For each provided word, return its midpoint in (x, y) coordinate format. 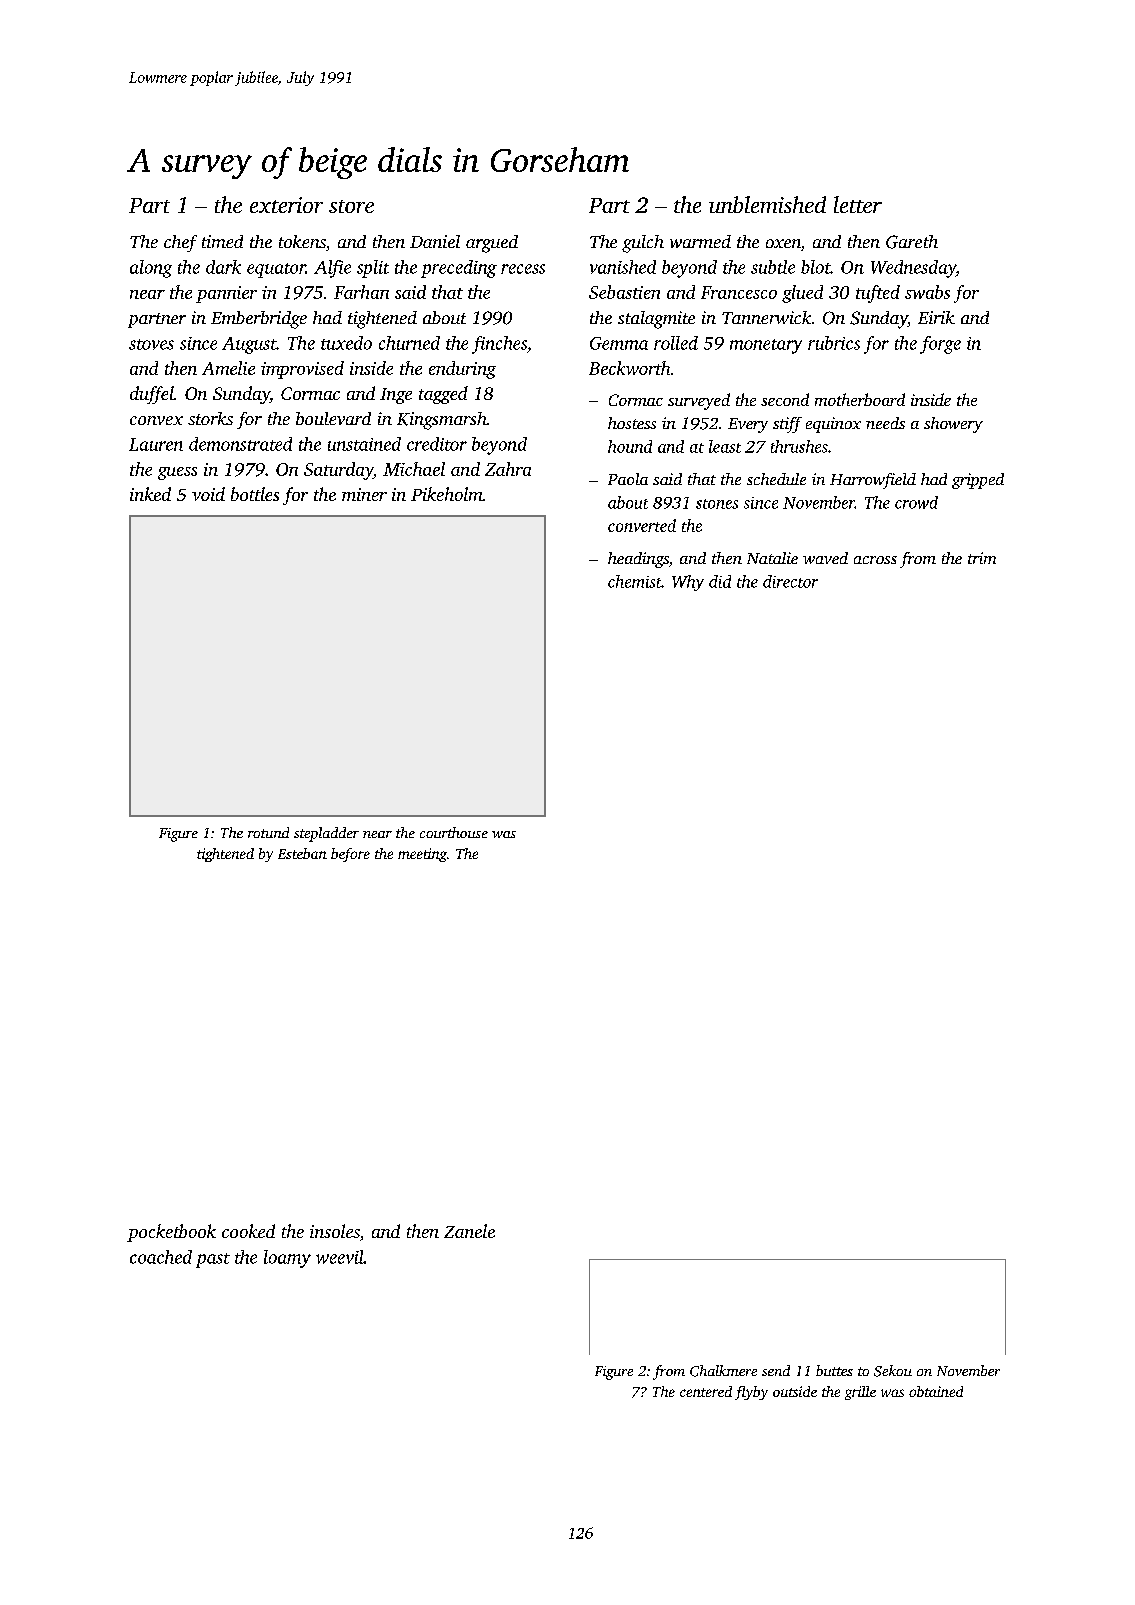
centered (706, 1391)
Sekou (893, 1371)
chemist (634, 581)
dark (223, 267)
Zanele (469, 1231)
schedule (776, 479)
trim (982, 558)
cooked (248, 1231)
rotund (268, 832)
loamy (287, 1259)
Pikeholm (447, 494)
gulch (643, 244)
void (208, 494)
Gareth (912, 242)
